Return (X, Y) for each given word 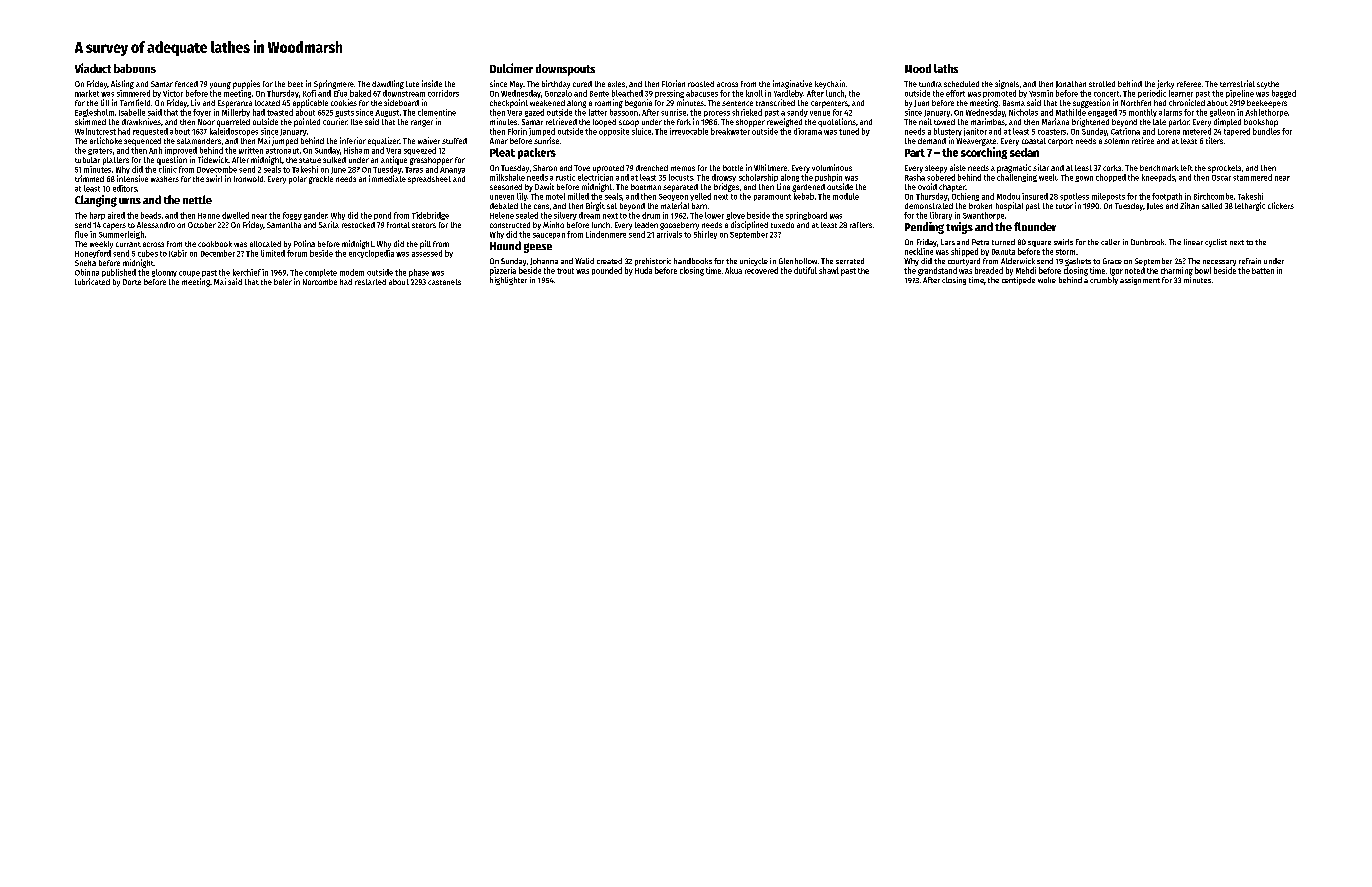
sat (612, 206)
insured (1035, 196)
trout (565, 271)
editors (125, 188)
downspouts (565, 70)
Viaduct (93, 68)
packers (537, 153)
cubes (148, 253)
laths (946, 68)
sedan (1024, 152)
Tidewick (213, 159)
